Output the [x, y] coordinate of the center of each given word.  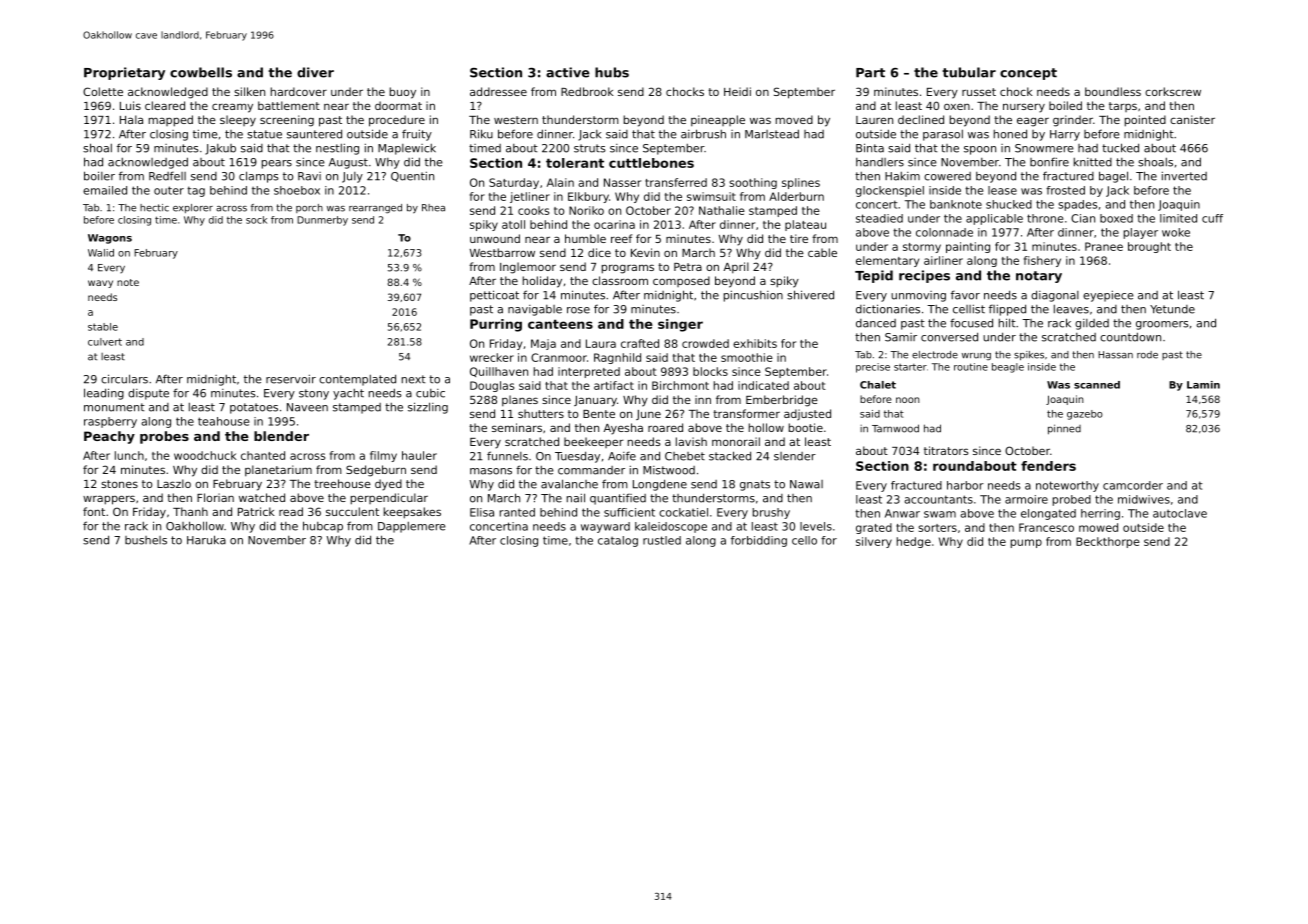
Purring [496, 325]
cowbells [201, 72]
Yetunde [1172, 309]
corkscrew [1173, 91]
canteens [560, 324]
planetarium [278, 471]
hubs [612, 72]
